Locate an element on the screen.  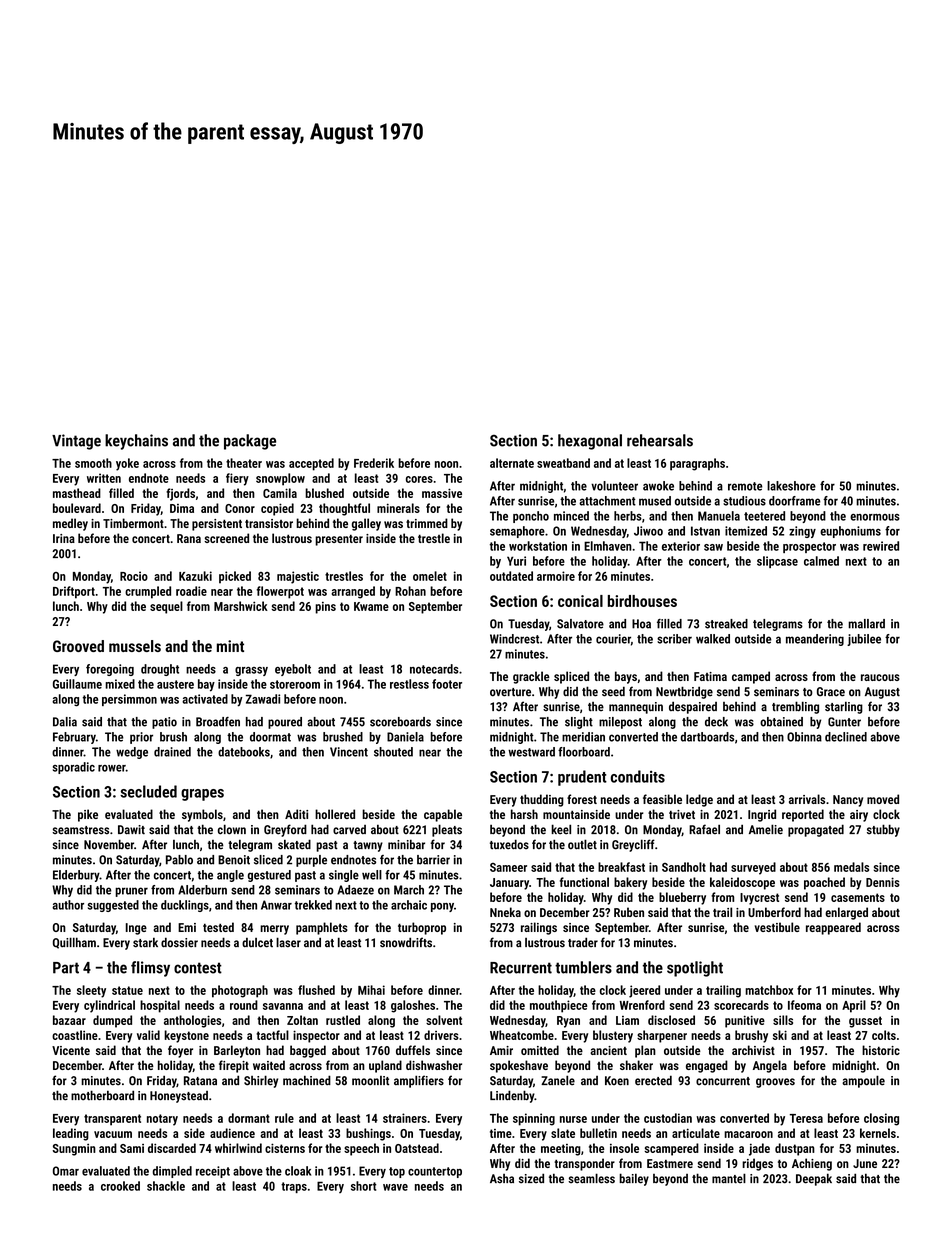
Ruben is located at coordinates (629, 912).
